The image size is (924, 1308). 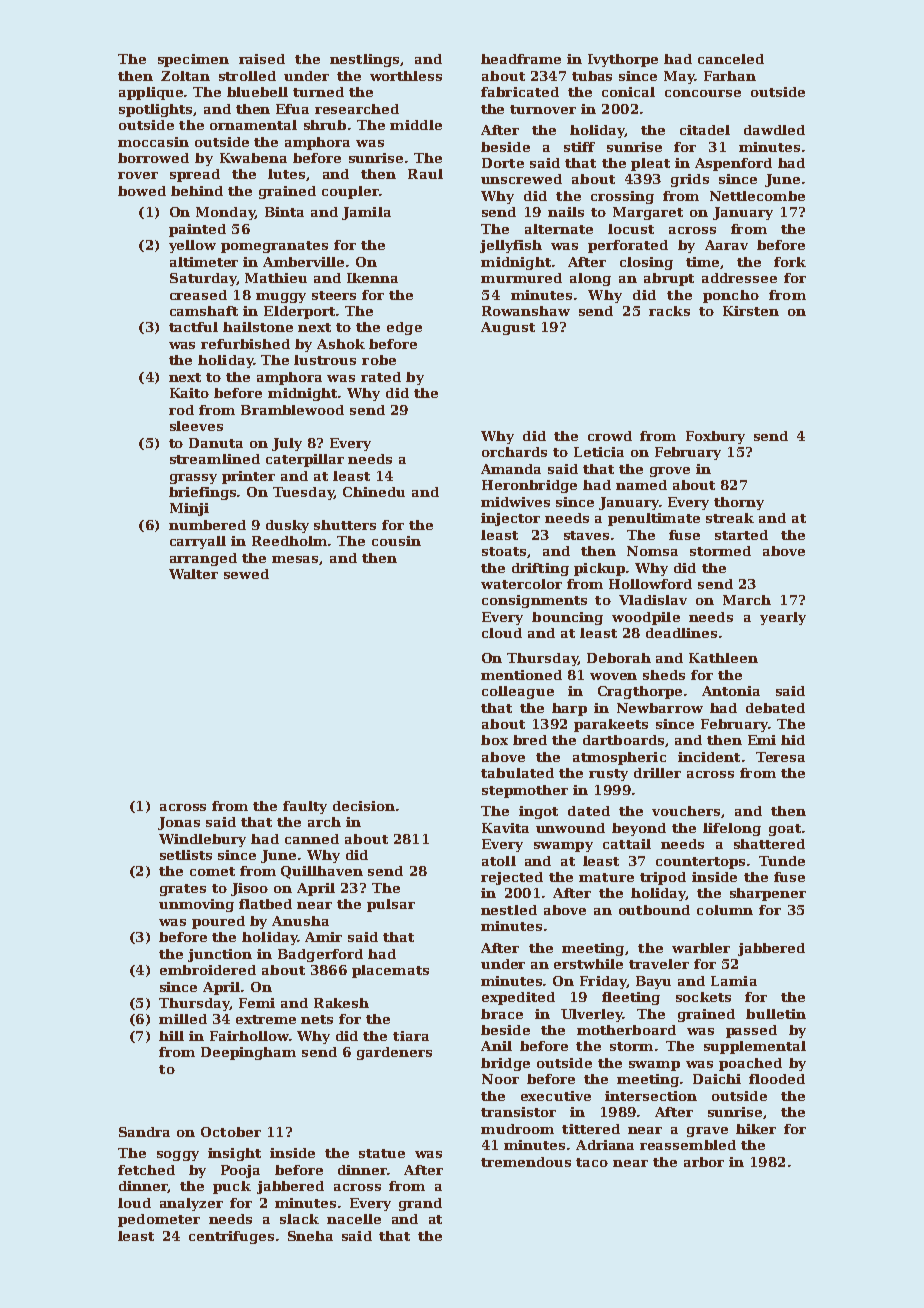 I want to click on crowd, so click(x=610, y=436).
